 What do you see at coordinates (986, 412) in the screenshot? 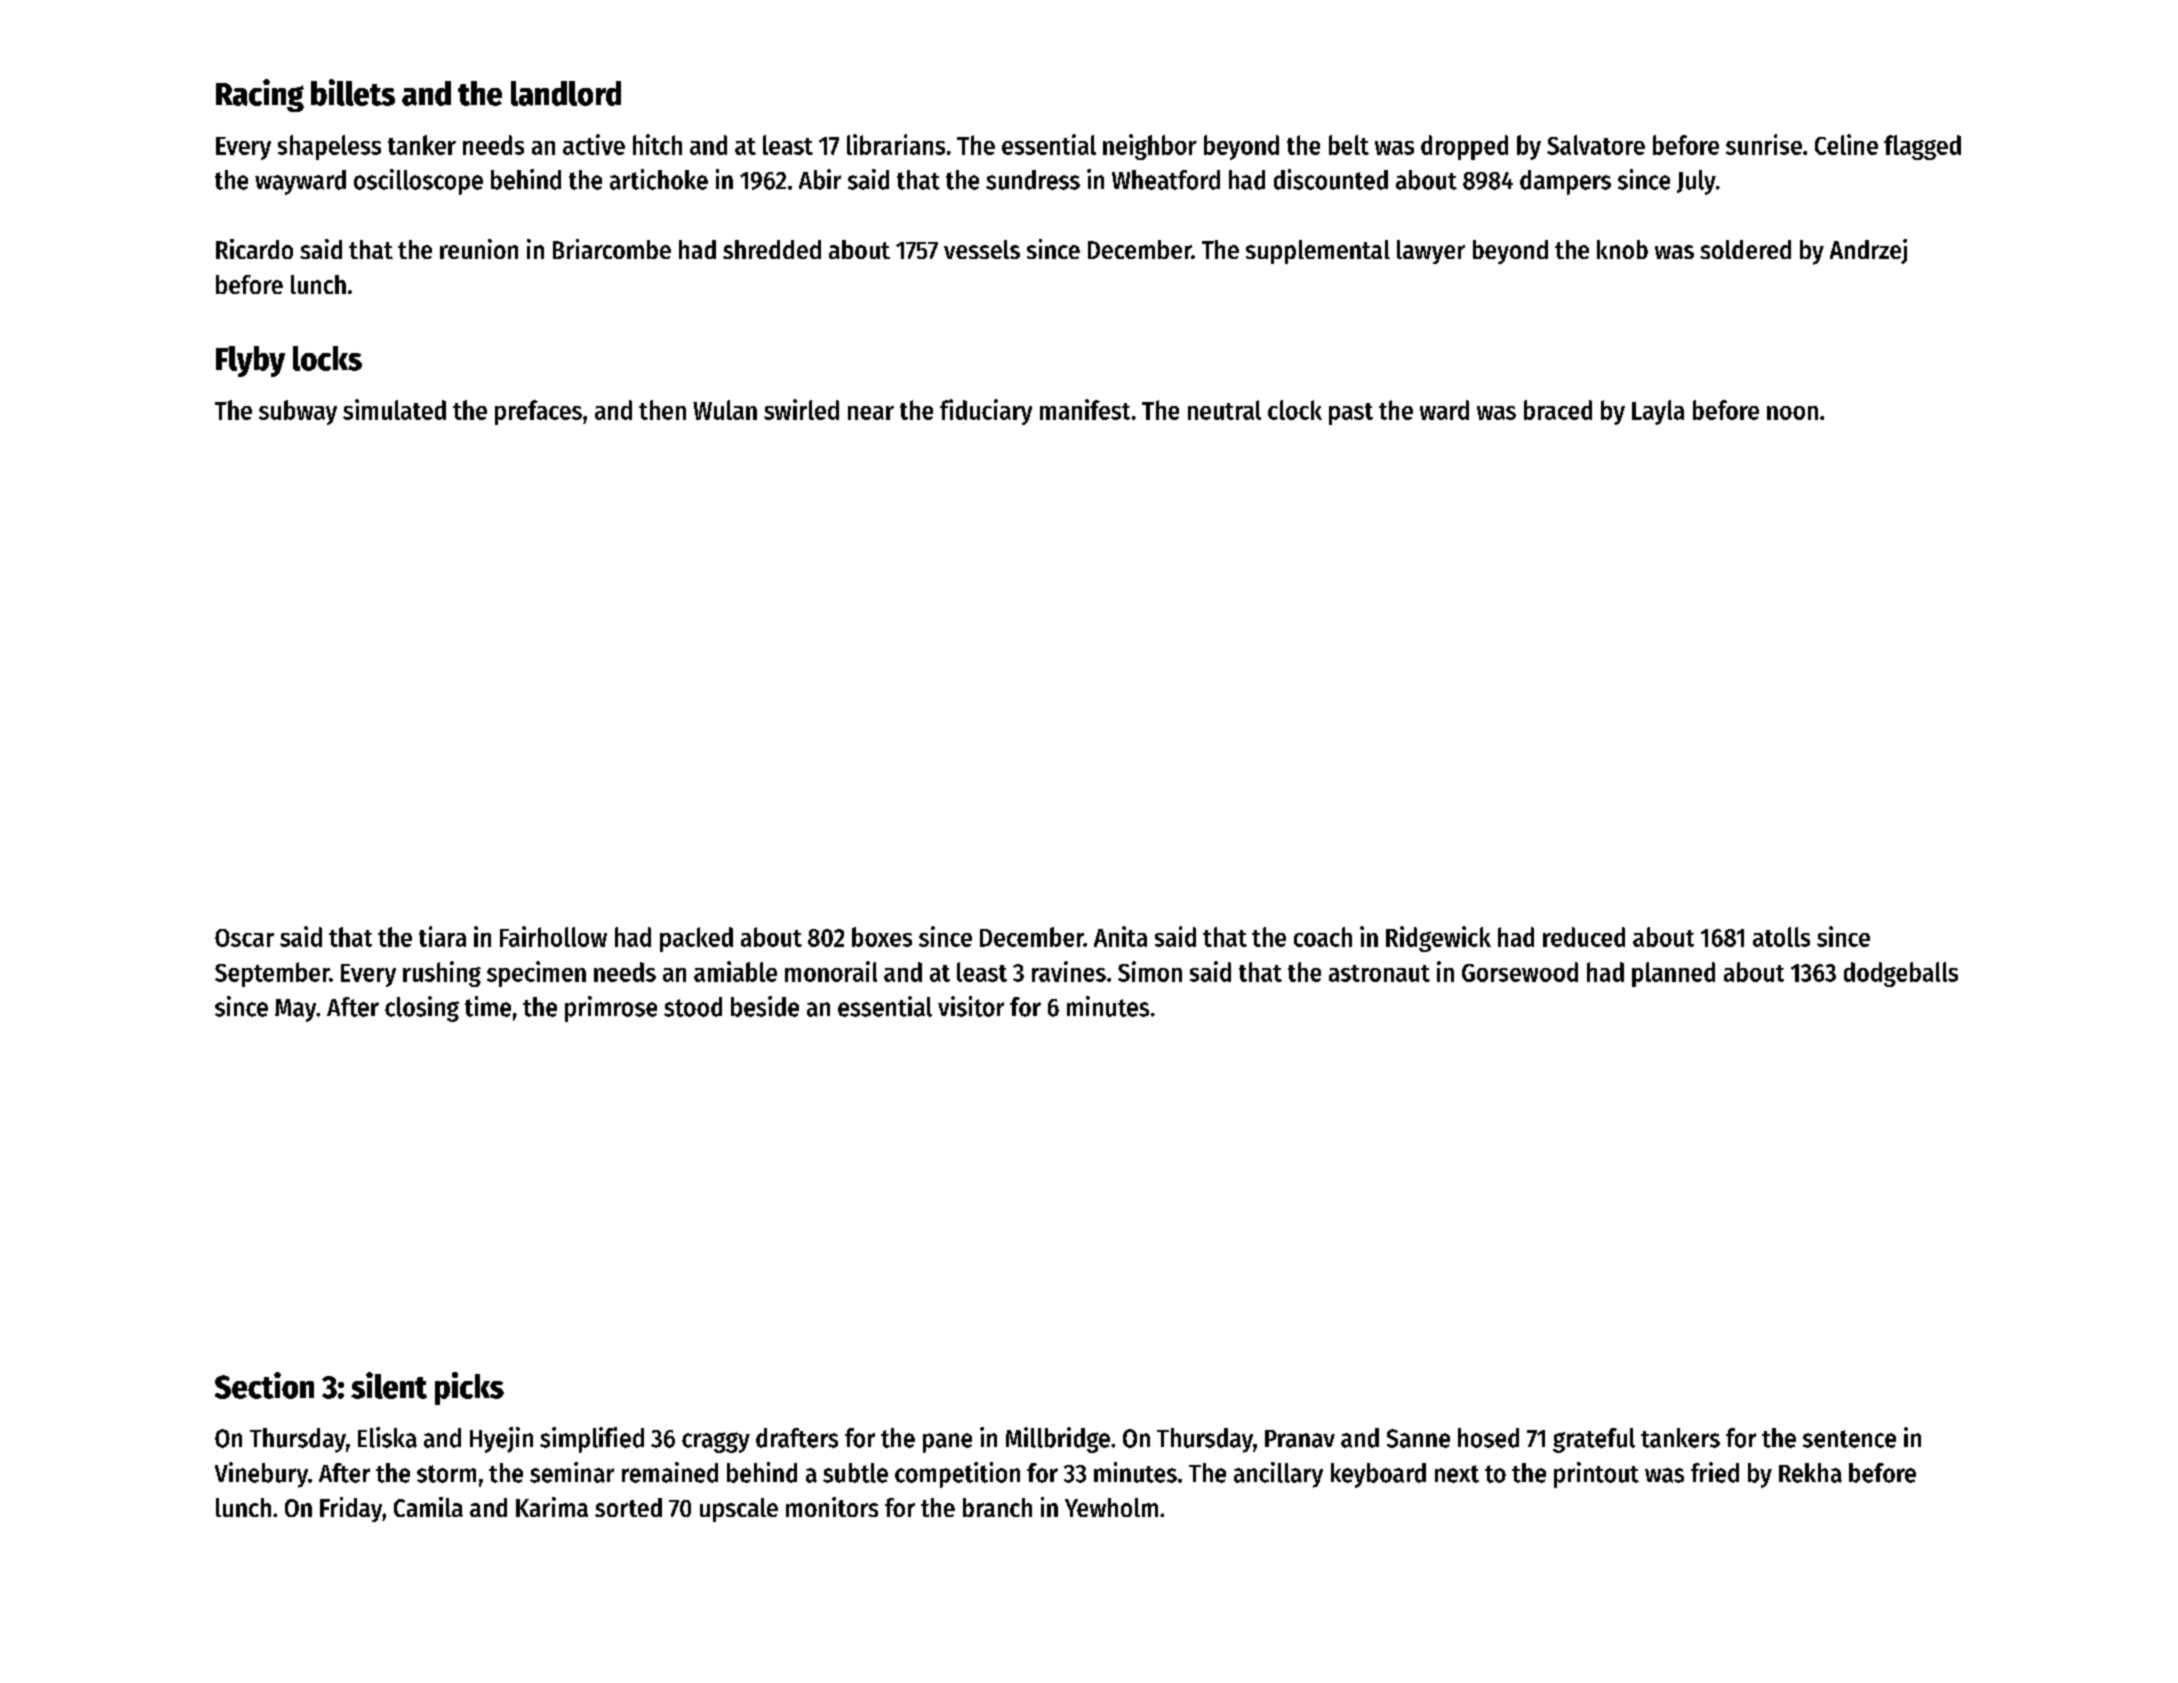
I see `fiduciary` at bounding box center [986, 412].
